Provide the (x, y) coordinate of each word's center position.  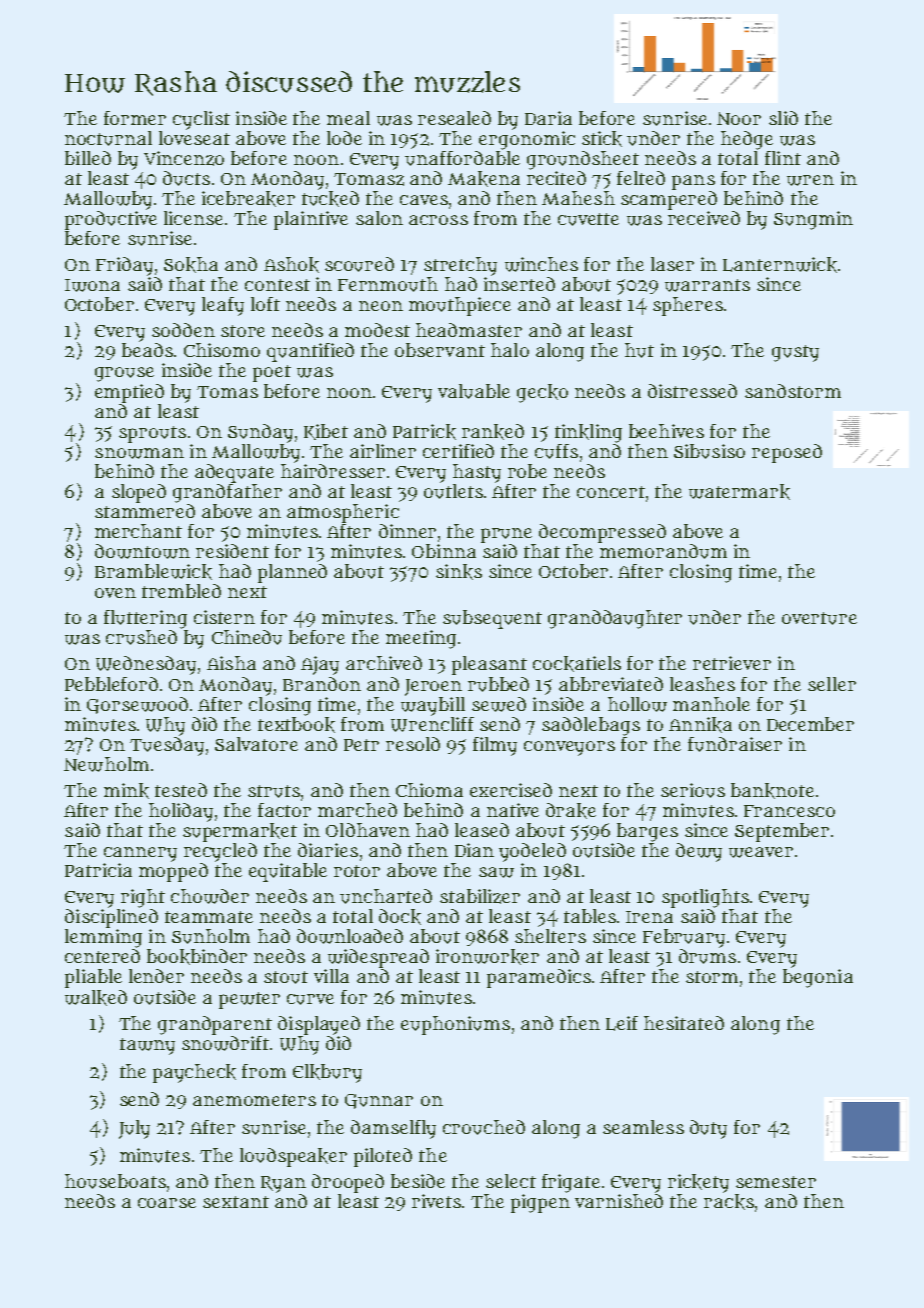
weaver (761, 852)
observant (440, 350)
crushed (141, 637)
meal (348, 118)
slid (783, 118)
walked (96, 998)
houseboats (115, 1181)
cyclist (201, 120)
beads (147, 350)
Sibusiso (709, 451)
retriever (732, 663)
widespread (378, 958)
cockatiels (577, 664)
